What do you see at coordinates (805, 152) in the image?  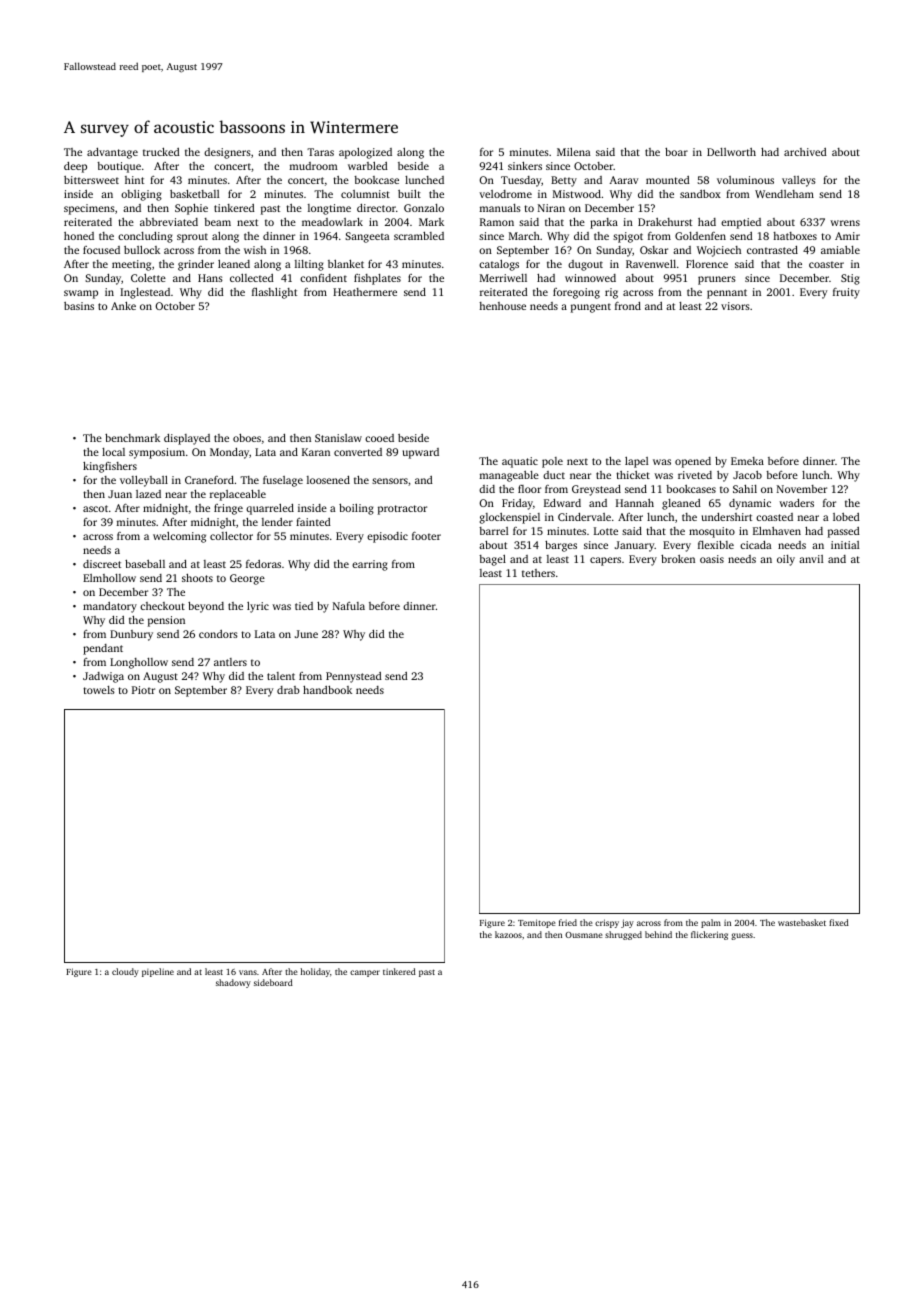 I see `archived` at bounding box center [805, 152].
